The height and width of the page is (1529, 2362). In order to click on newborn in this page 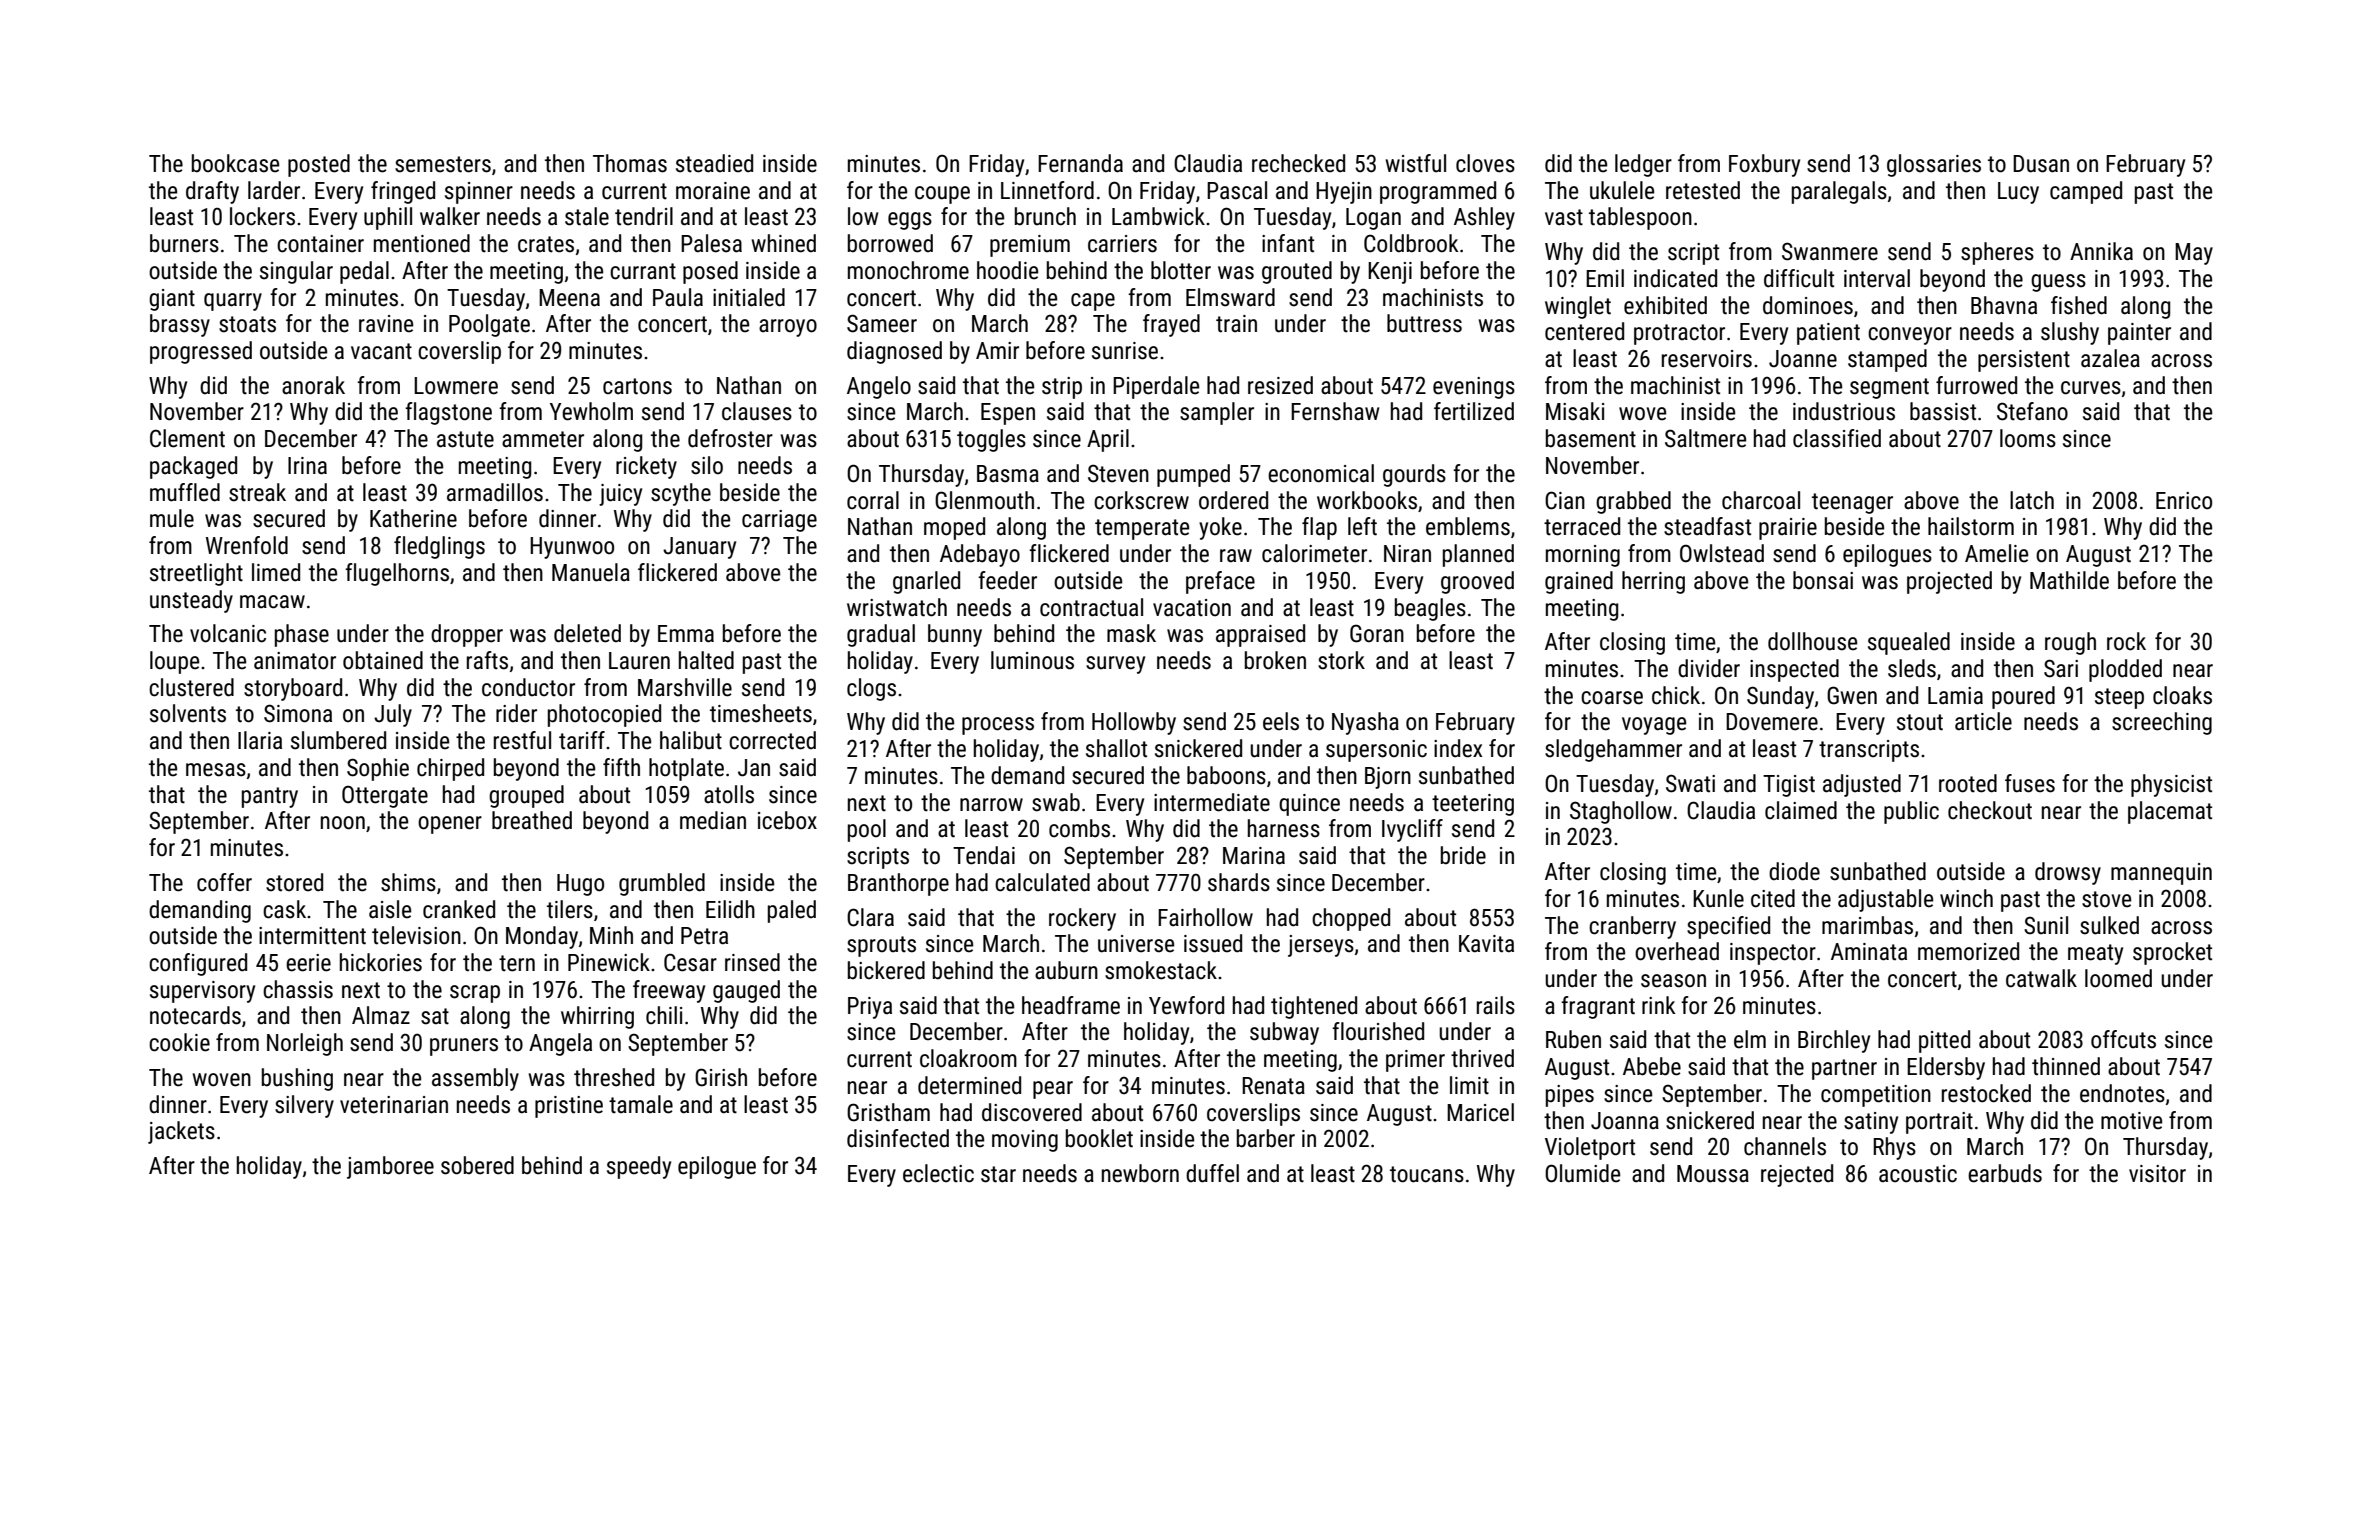, I will do `click(1140, 1173)`.
